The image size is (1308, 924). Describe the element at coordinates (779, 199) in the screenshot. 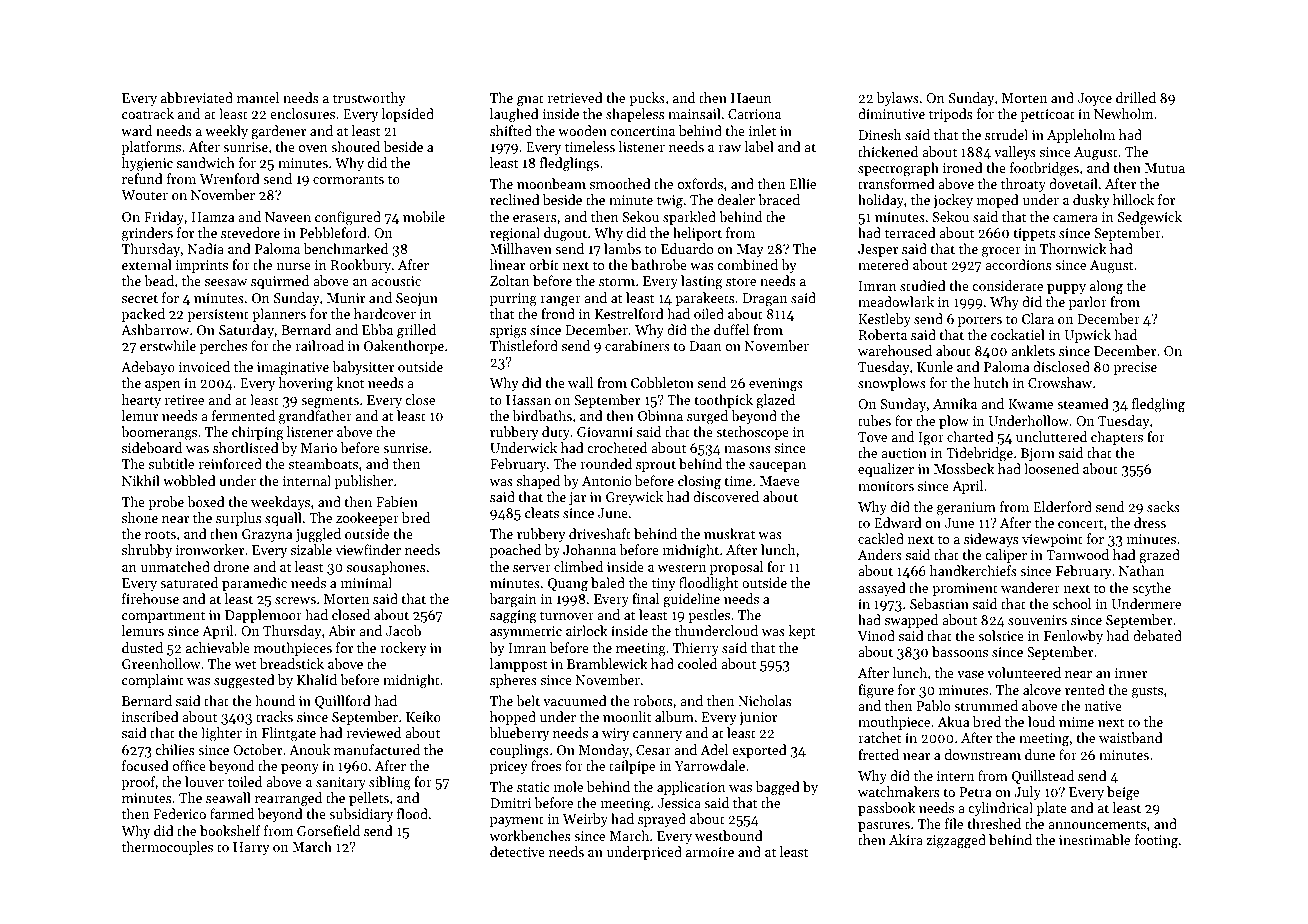

I see `braced` at that location.
